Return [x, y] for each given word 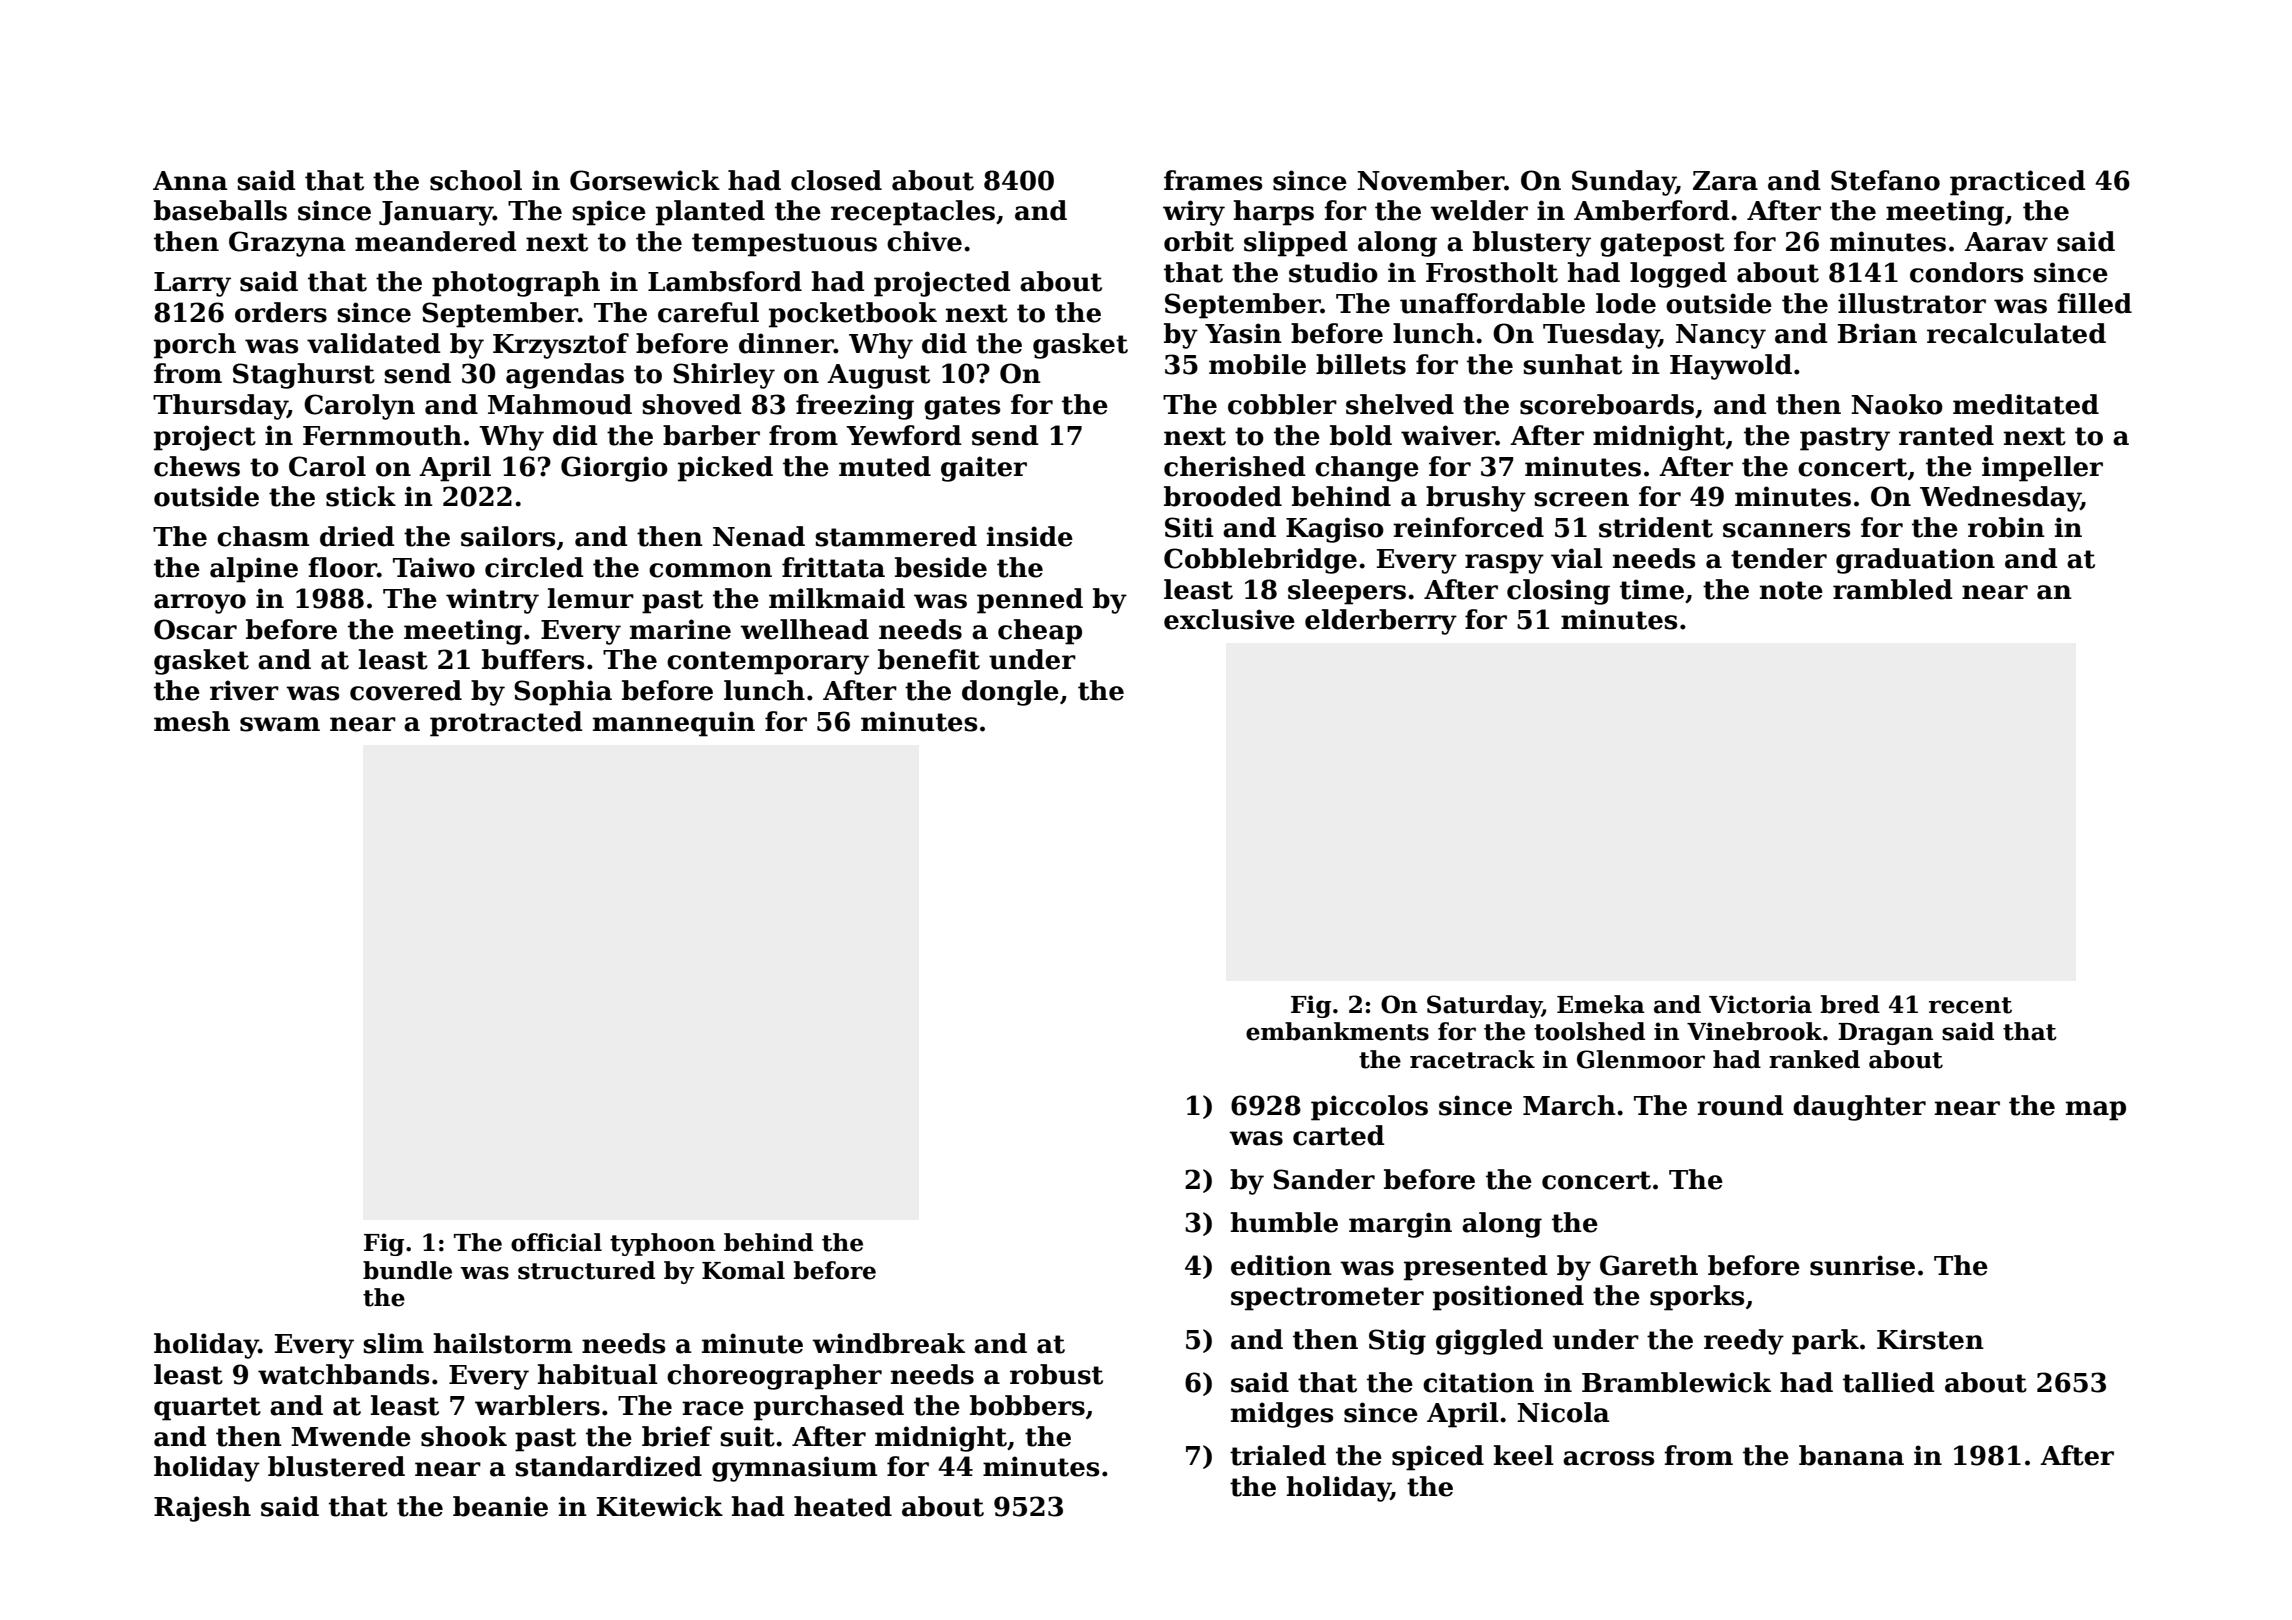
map [2096, 1111]
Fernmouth [382, 435]
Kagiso [1335, 530]
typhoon [662, 1244]
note [1791, 590]
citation [1478, 1382]
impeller [2042, 469]
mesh [192, 721]
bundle [407, 1270]
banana [1851, 1455]
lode [1626, 303]
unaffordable [1492, 303]
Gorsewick [645, 180]
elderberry [1381, 622]
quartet [207, 1409]
